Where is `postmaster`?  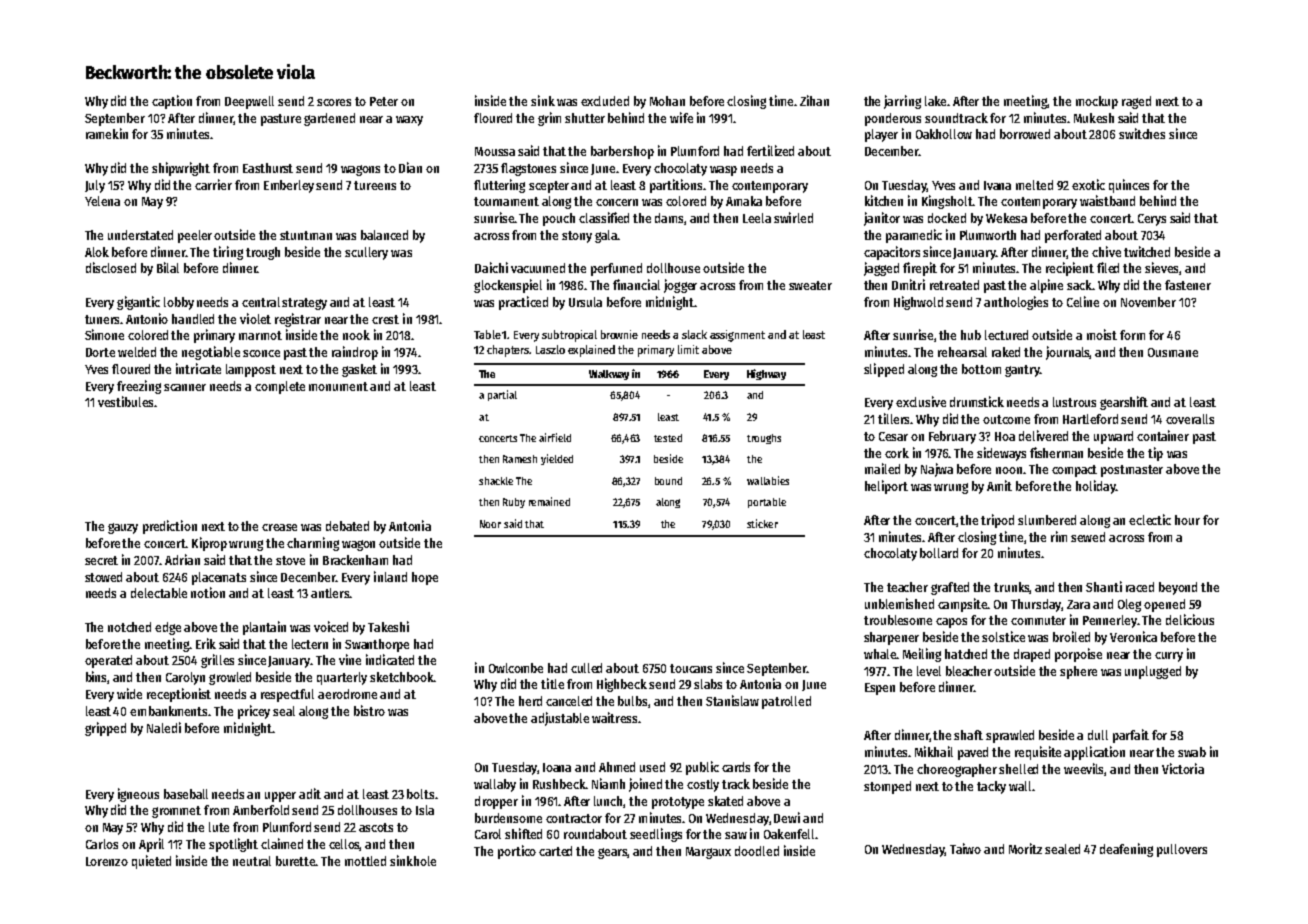 postmaster is located at coordinates (1132, 471).
